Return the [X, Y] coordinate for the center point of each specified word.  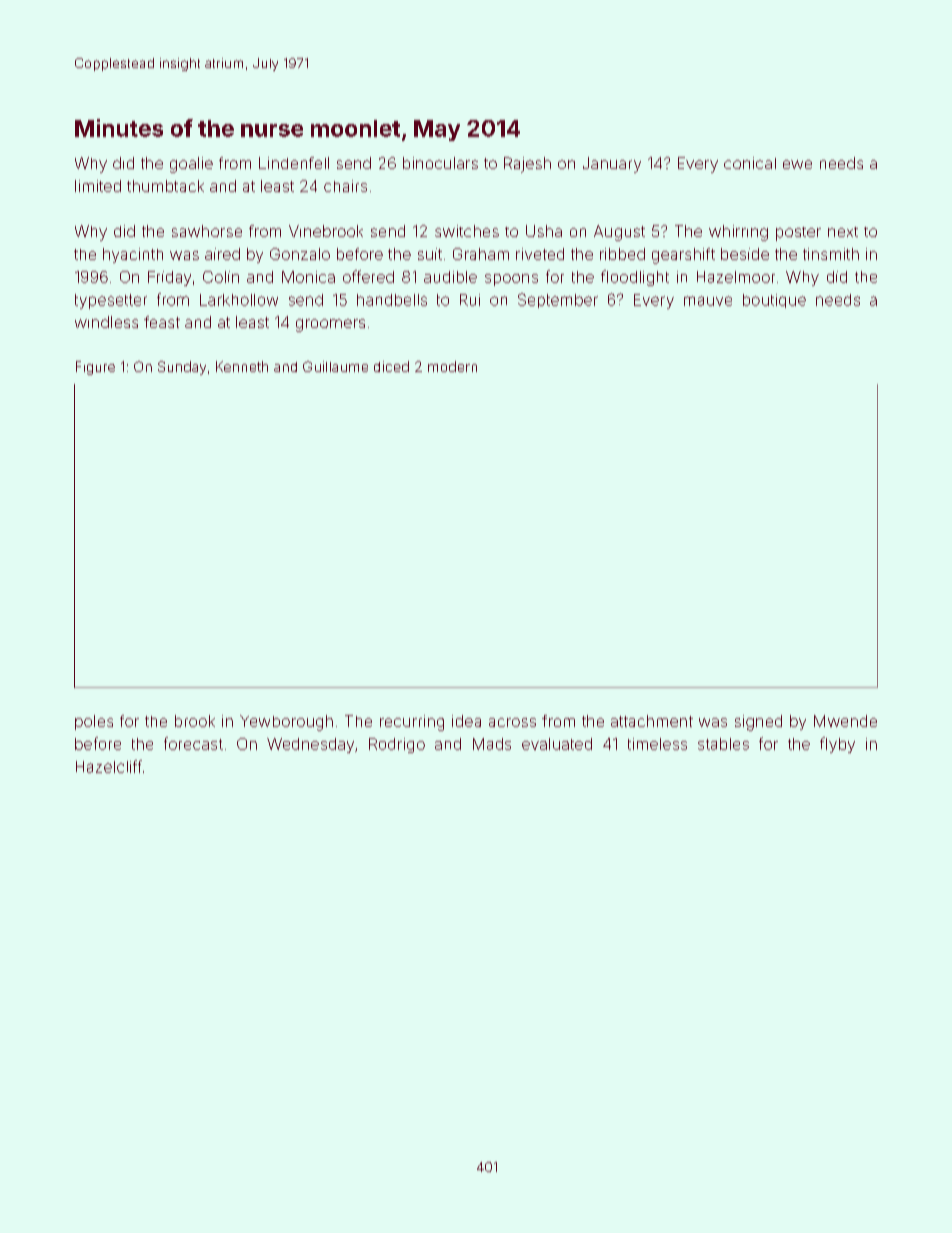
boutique [774, 301]
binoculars [440, 163]
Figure [95, 368]
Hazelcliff [109, 766]
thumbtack [165, 186]
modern [452, 366]
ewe [797, 164]
